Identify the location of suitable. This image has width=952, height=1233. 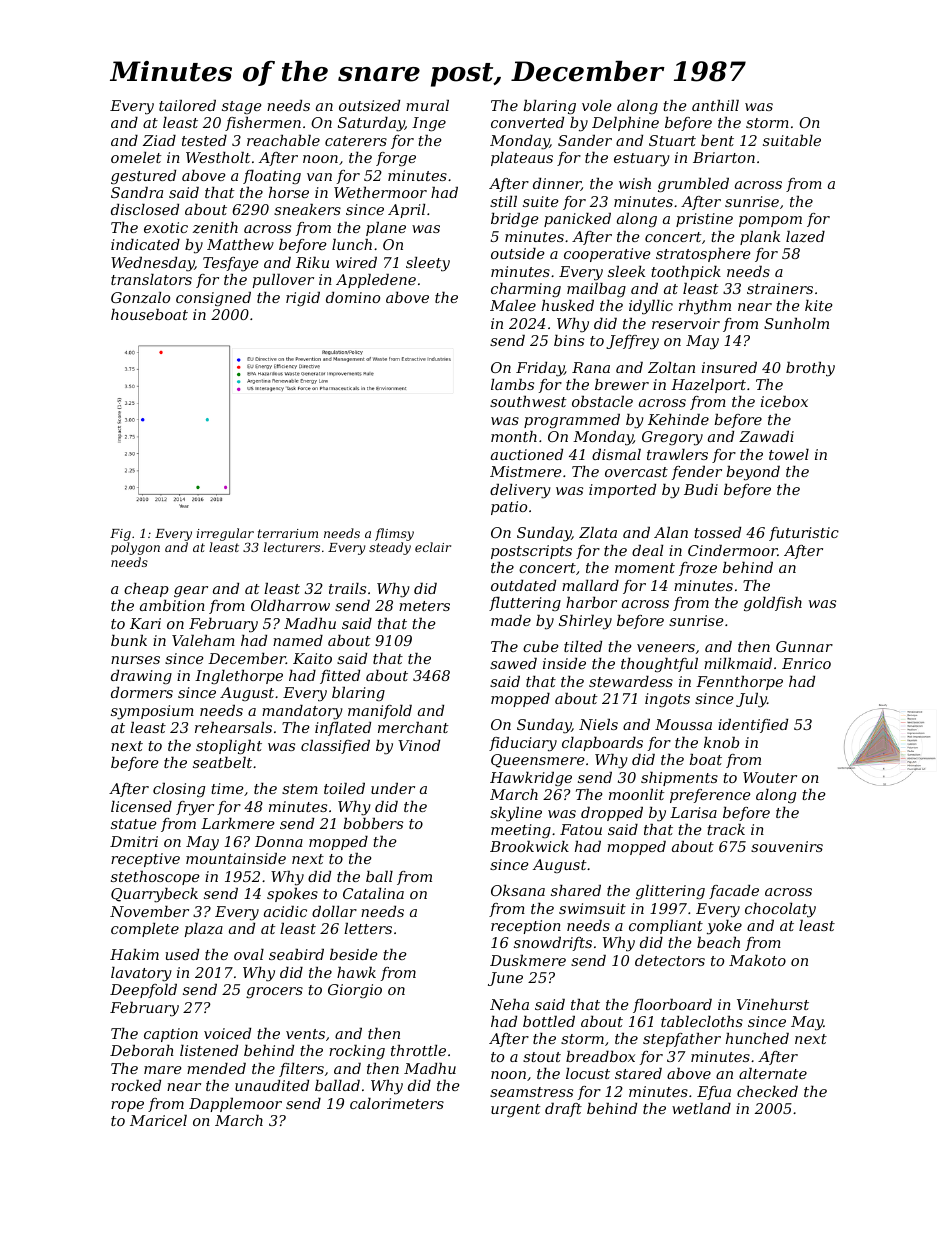
(792, 140).
